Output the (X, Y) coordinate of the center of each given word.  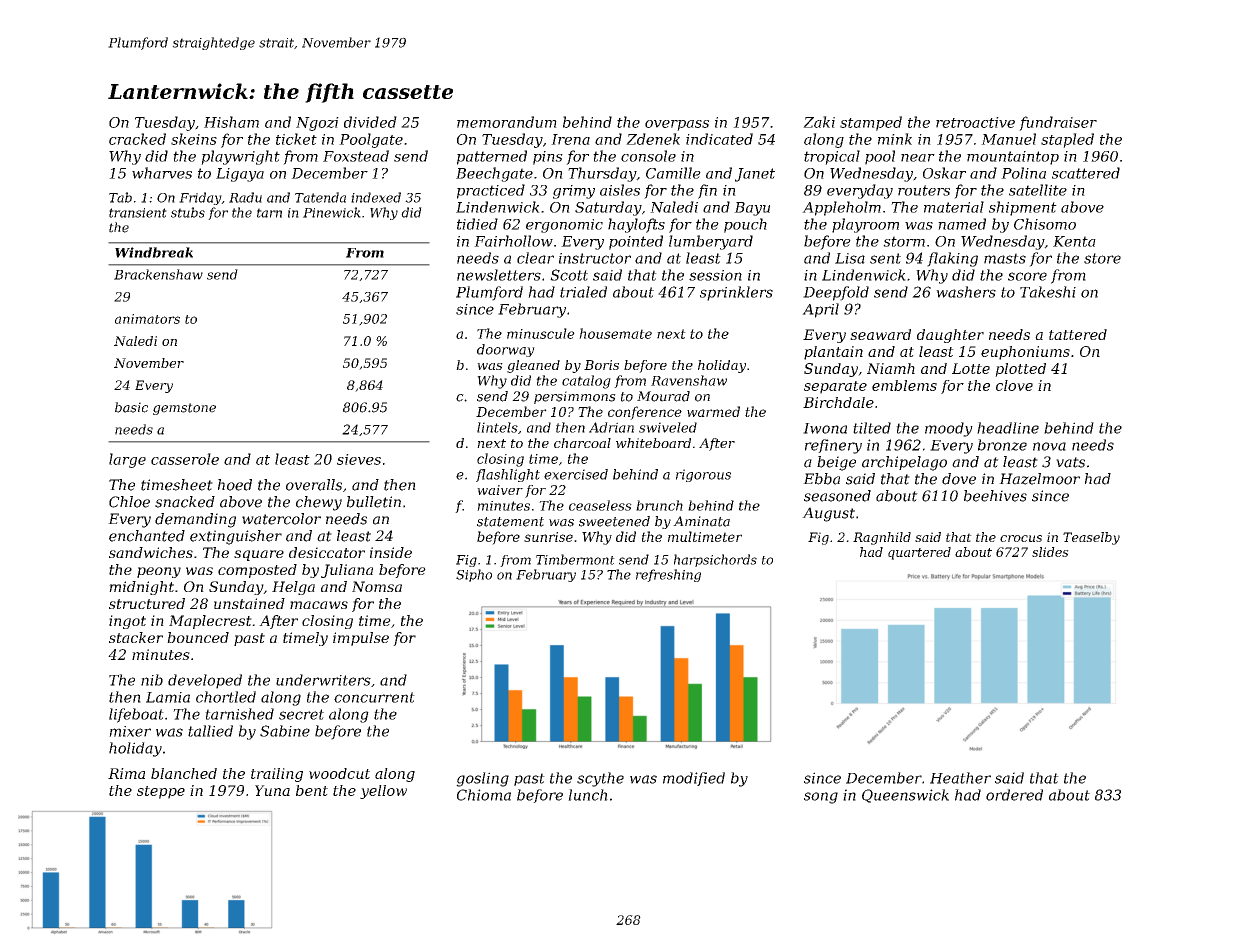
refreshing (668, 575)
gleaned (533, 366)
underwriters (323, 680)
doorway (506, 350)
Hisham (231, 122)
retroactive (975, 122)
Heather (960, 778)
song (821, 798)
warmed (713, 411)
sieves (359, 459)
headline (1008, 428)
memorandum (507, 122)
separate (835, 387)
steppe (161, 792)
